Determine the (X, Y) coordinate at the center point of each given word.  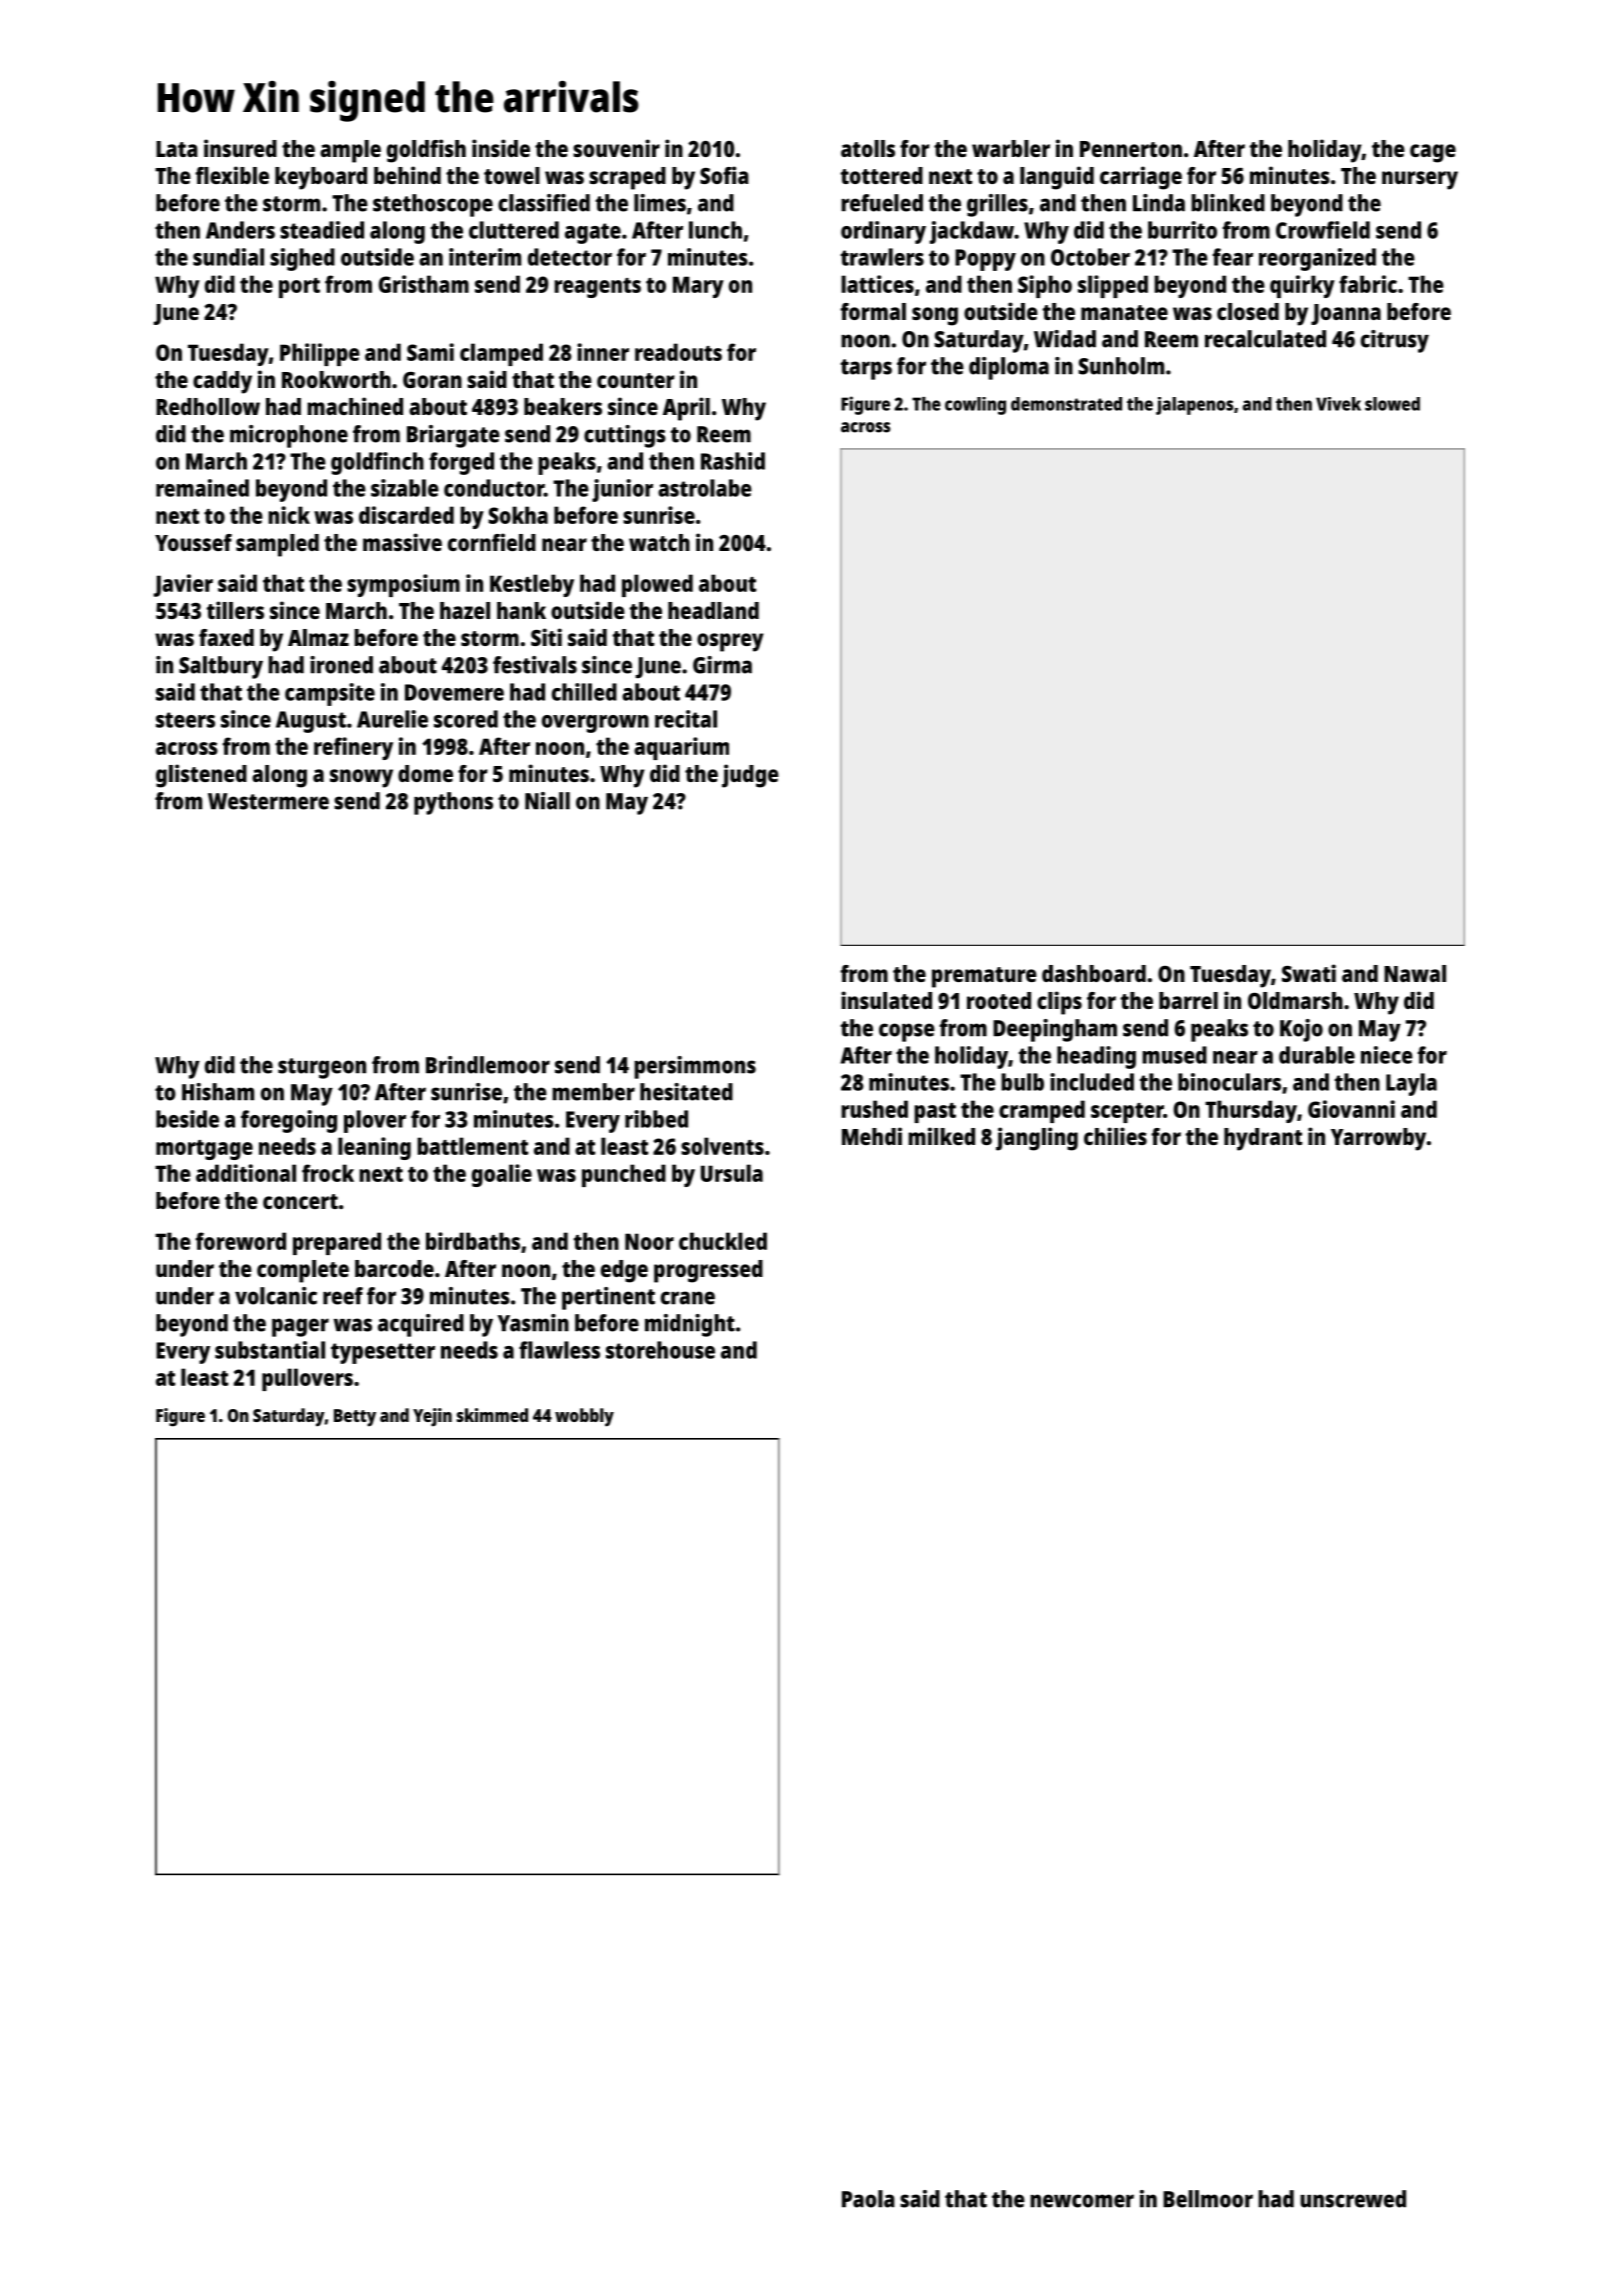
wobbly (584, 1417)
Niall (547, 801)
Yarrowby (1378, 1139)
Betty (355, 1418)
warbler (1011, 148)
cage (1433, 153)
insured (240, 148)
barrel (1188, 1000)
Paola (868, 2199)
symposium (403, 585)
